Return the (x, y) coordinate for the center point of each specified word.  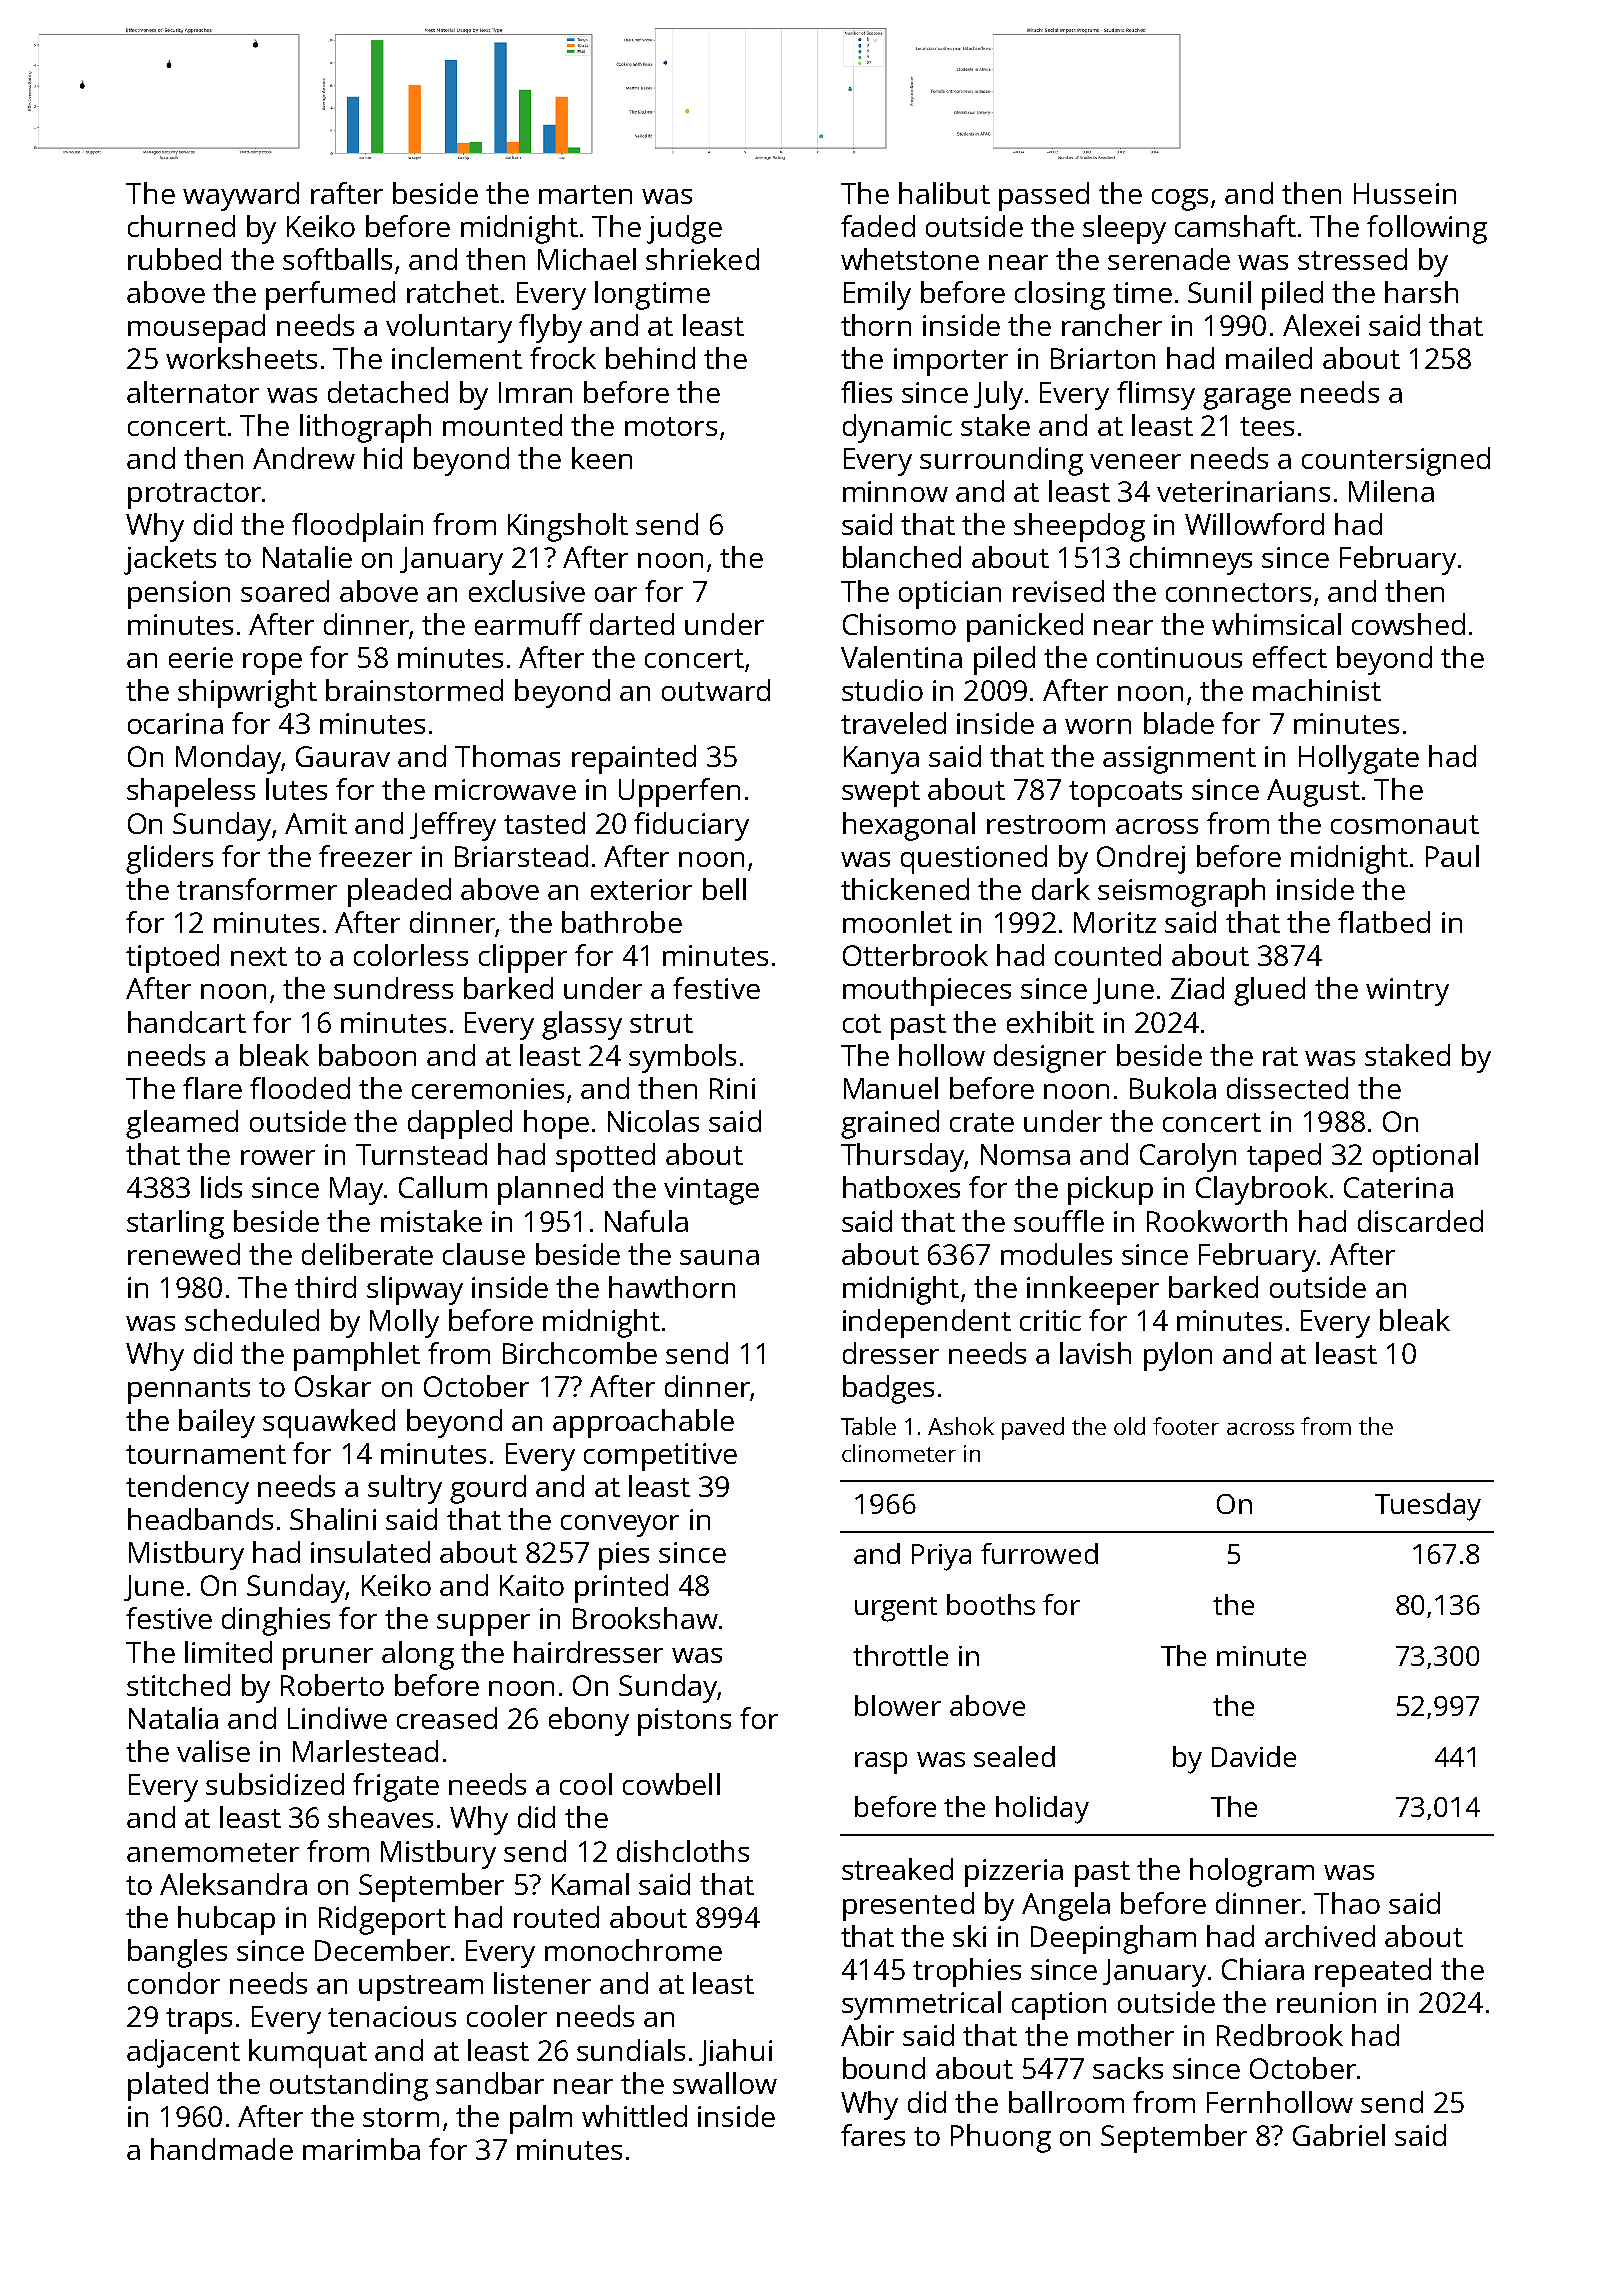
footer (1186, 1426)
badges (888, 1389)
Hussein (1405, 193)
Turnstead (421, 1154)
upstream (421, 1988)
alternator (193, 392)
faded (878, 226)
